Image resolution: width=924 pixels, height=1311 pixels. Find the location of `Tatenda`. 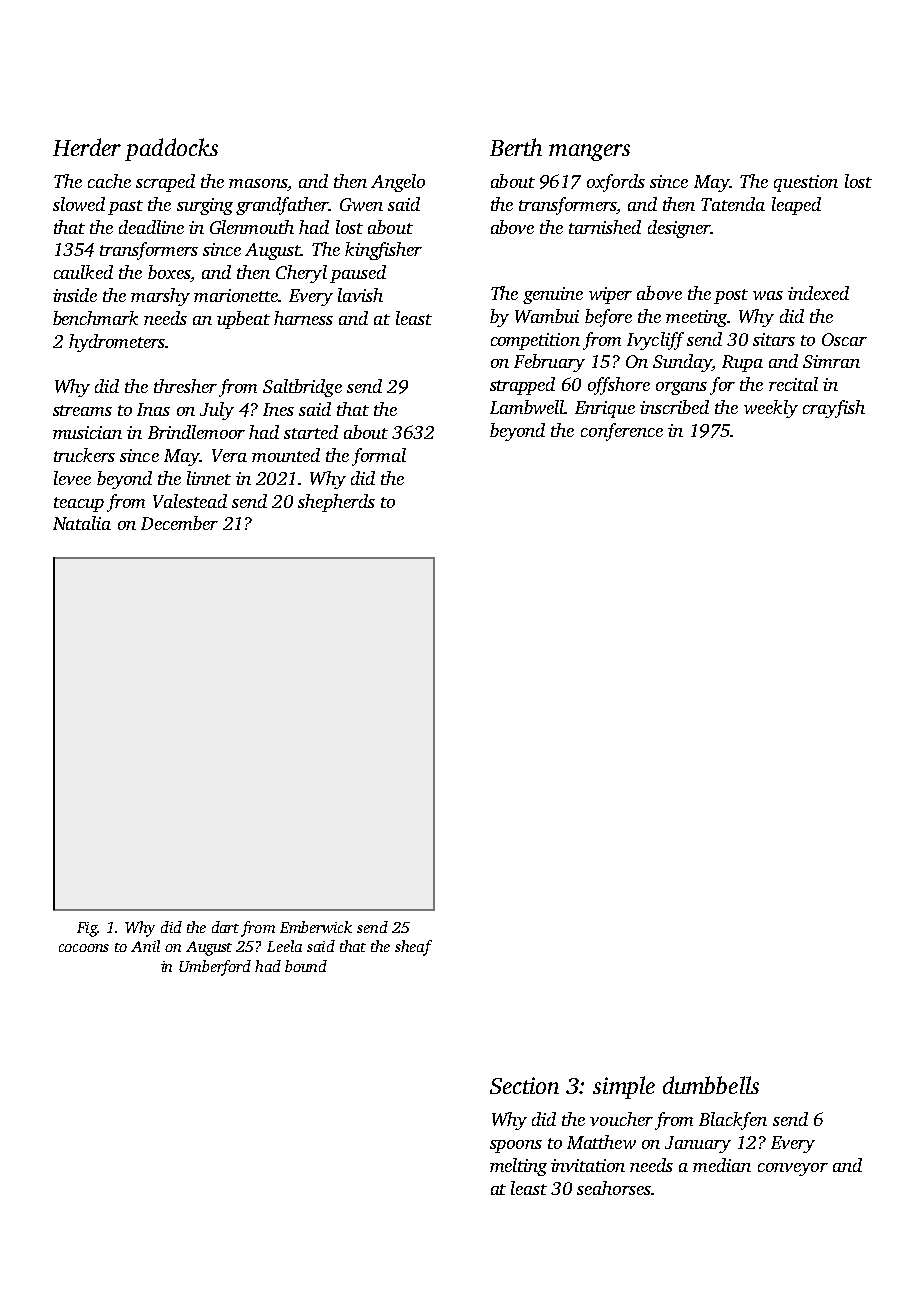

Tatenda is located at coordinates (733, 204).
